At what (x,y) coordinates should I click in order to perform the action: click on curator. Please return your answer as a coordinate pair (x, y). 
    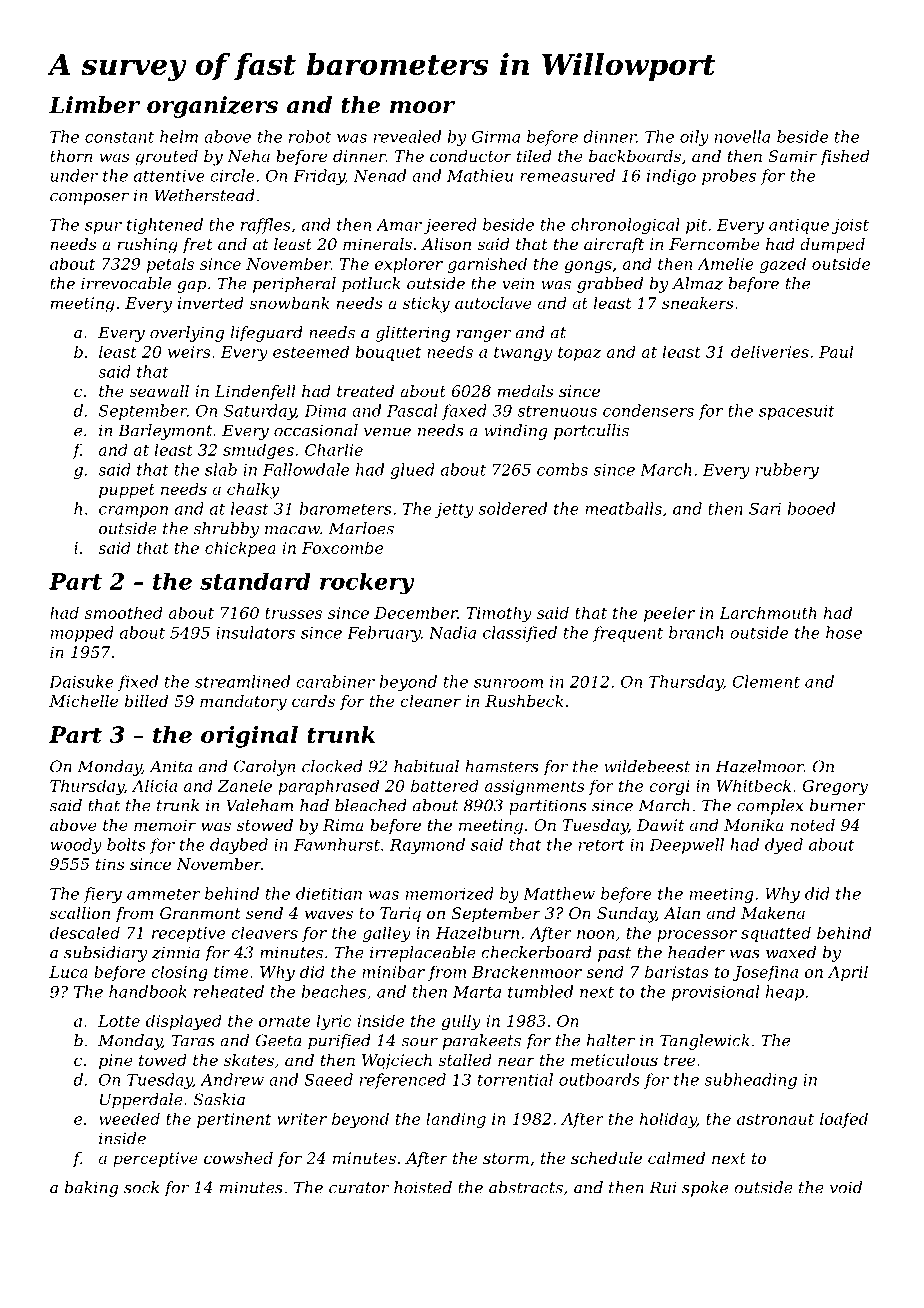
    Looking at the image, I should click on (359, 1188).
